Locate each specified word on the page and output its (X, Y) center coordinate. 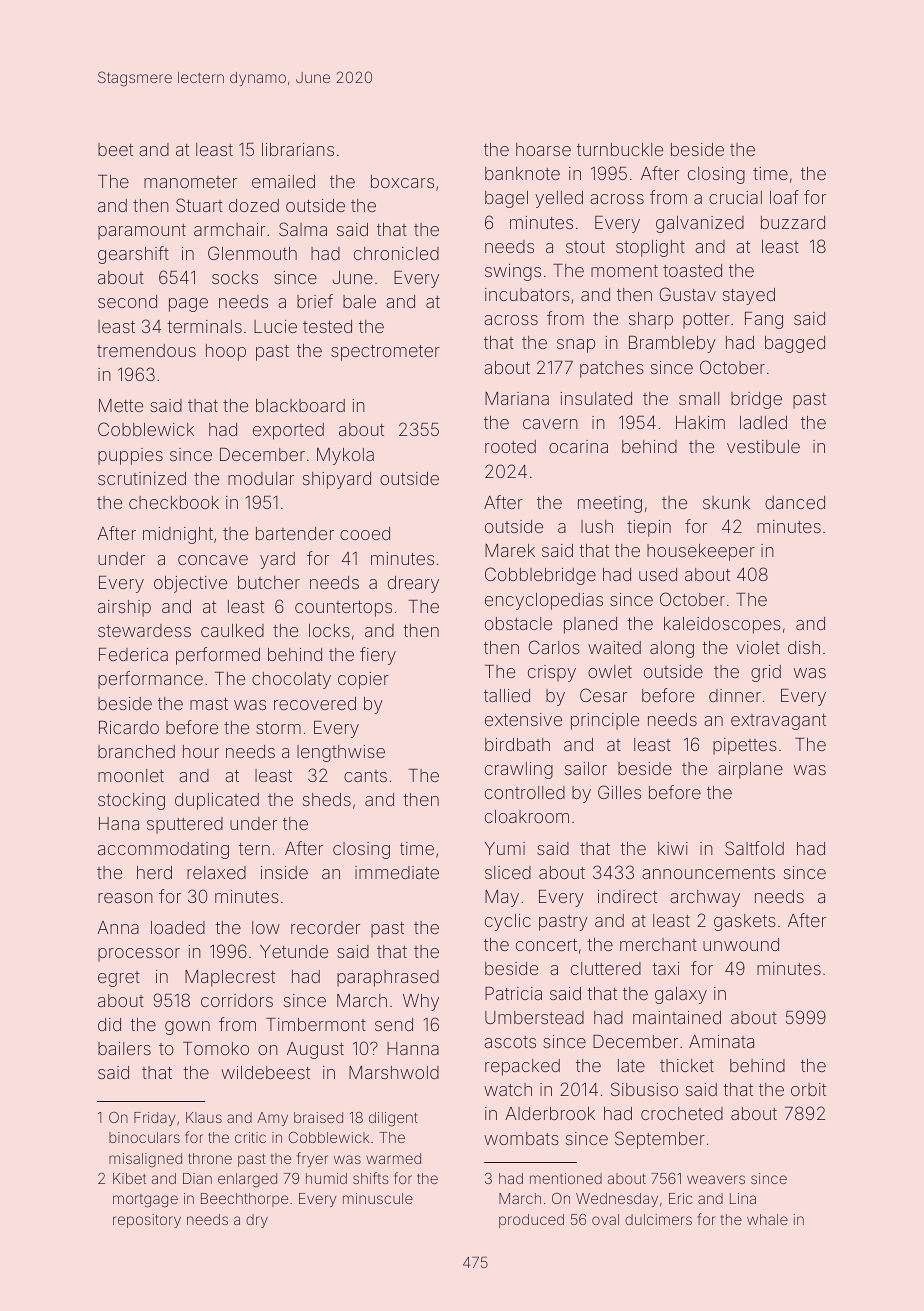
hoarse (543, 149)
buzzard (793, 222)
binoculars (144, 1137)
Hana (119, 823)
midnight (178, 535)
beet (115, 149)
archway (705, 898)
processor (139, 955)
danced (795, 502)
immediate (397, 872)
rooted (510, 446)
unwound (741, 944)
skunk (726, 502)
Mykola (345, 456)
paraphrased (388, 978)
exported (288, 431)
